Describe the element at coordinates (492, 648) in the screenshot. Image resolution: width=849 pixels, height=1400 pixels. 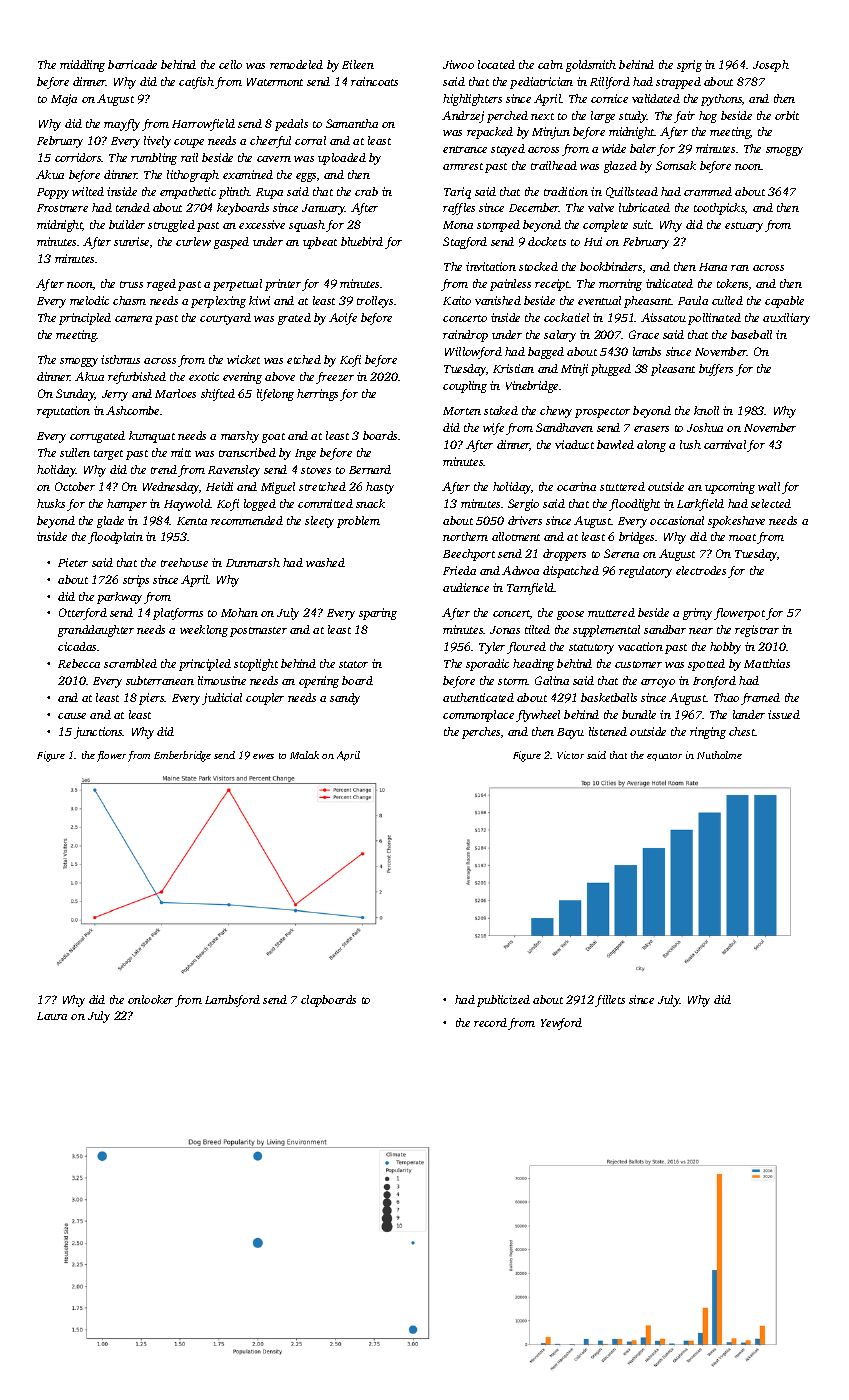
I see `Tyler` at that location.
